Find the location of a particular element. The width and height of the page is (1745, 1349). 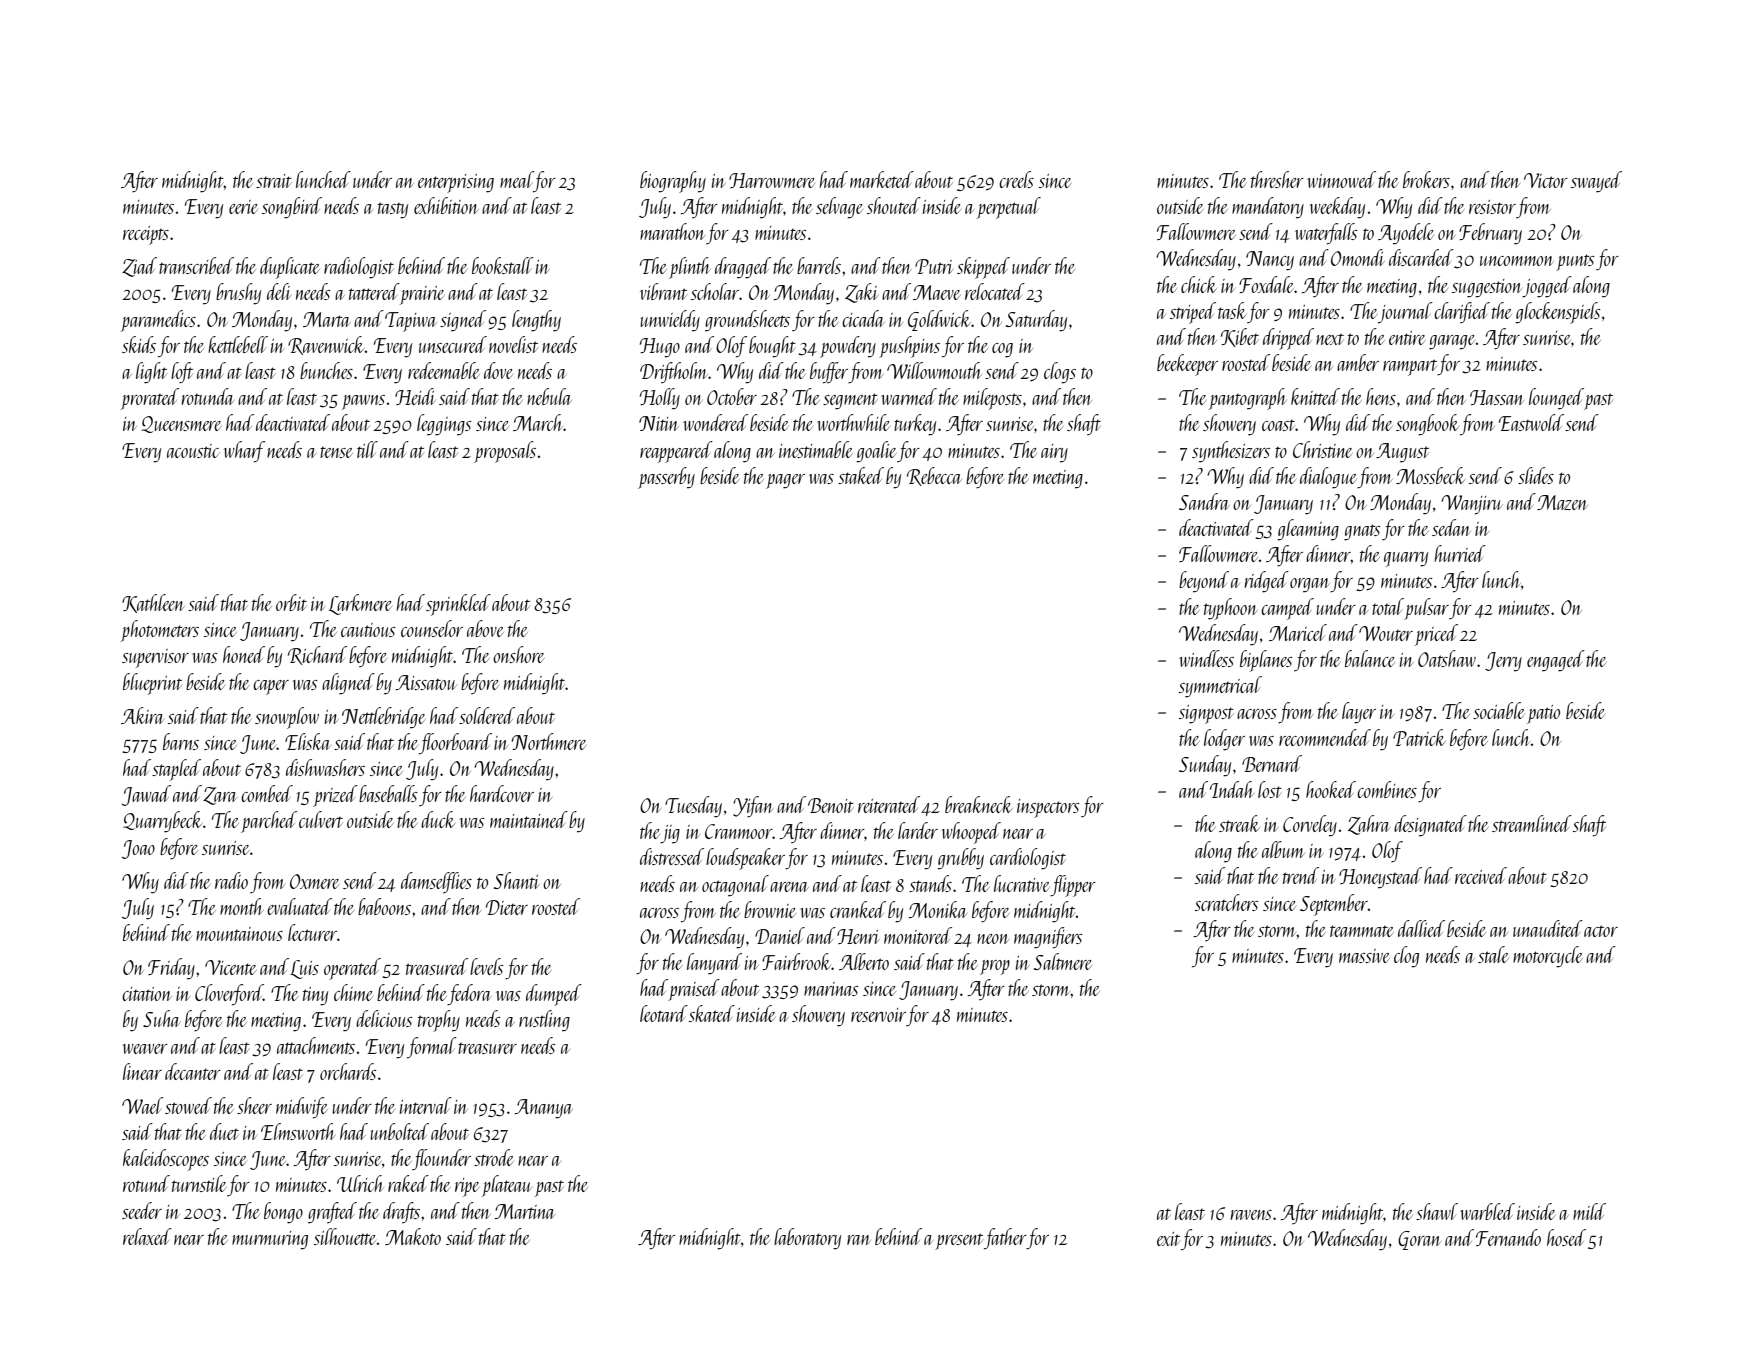

hurried is located at coordinates (1460, 553).
